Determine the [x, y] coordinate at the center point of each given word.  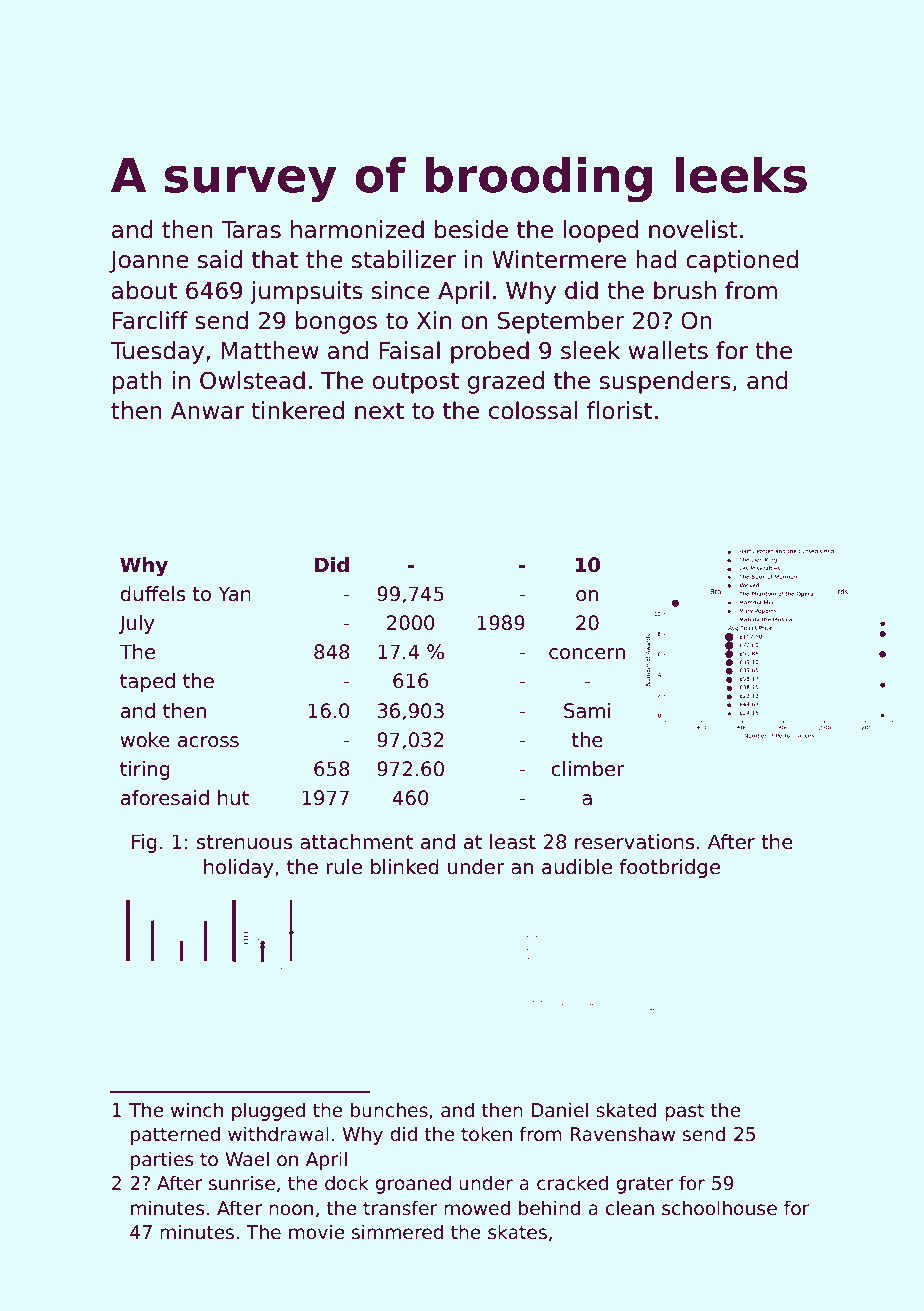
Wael [247, 1159]
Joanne [149, 262]
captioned [742, 261]
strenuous [245, 842]
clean [630, 1208]
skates [517, 1232]
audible [577, 867]
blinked [405, 867]
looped [600, 231]
